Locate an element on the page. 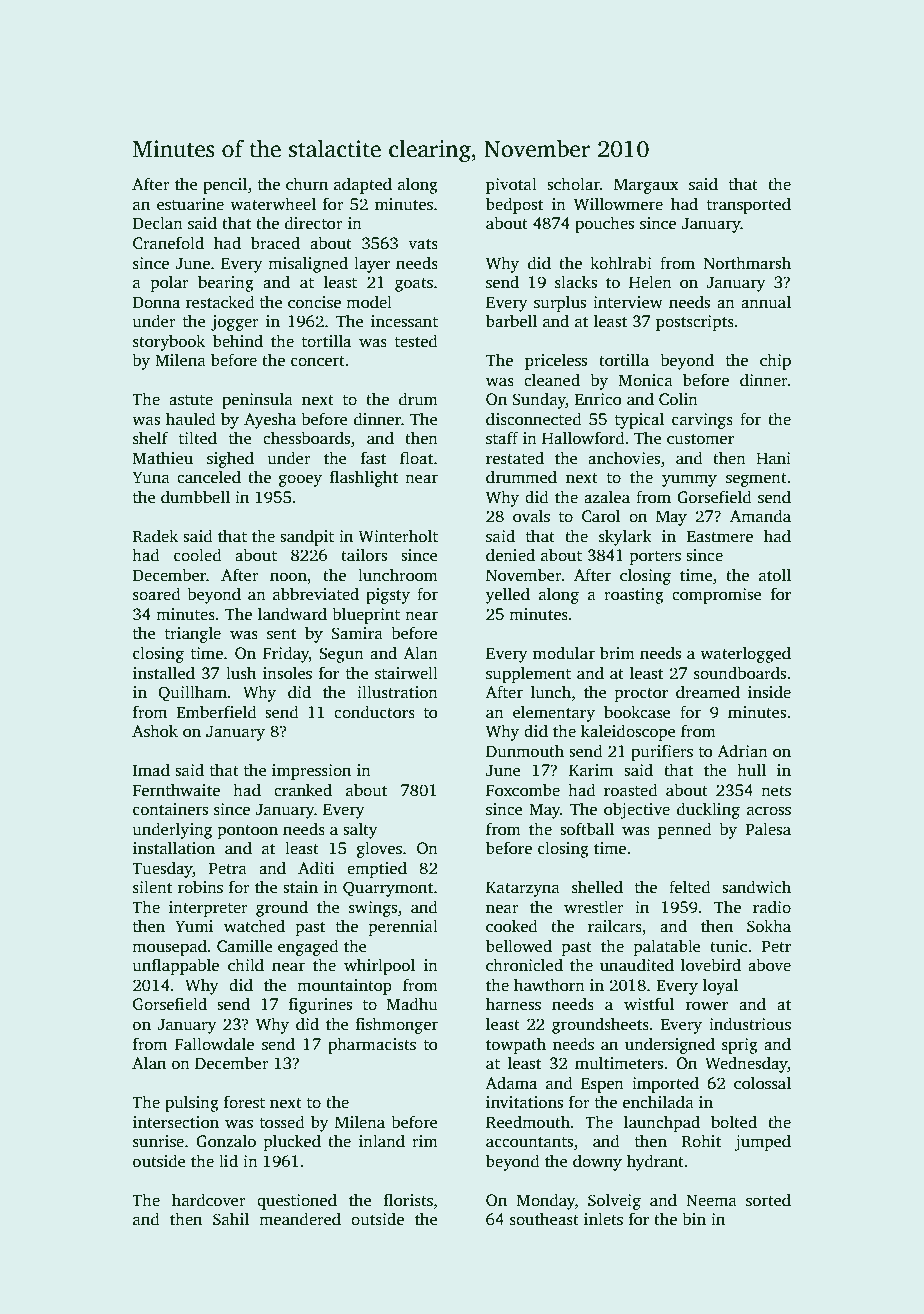  plucked is located at coordinates (292, 1142).
